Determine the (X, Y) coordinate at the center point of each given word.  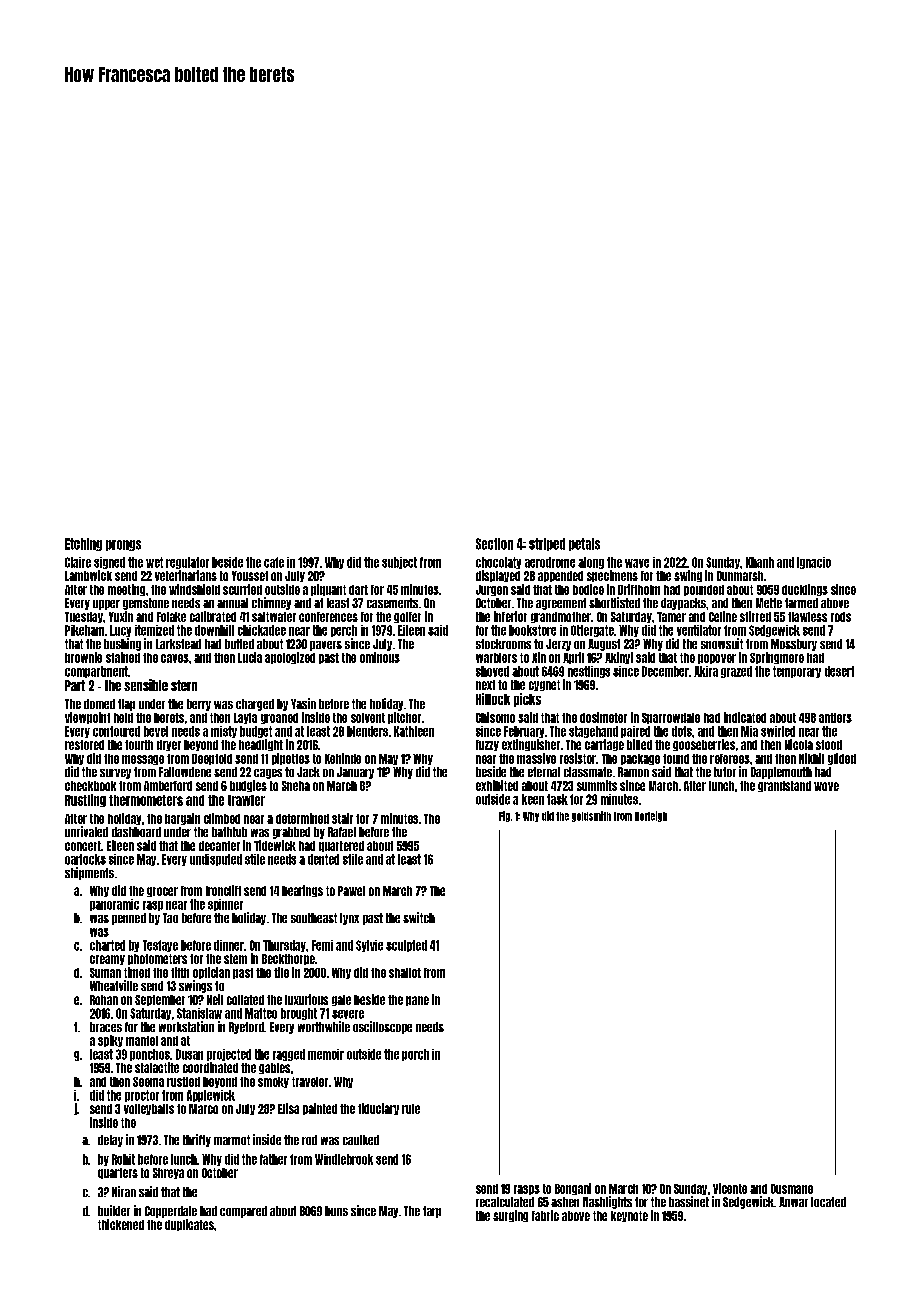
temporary (797, 672)
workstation (186, 1026)
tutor (725, 772)
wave (637, 563)
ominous (380, 657)
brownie (83, 657)
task (557, 799)
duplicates (189, 1225)
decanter (219, 846)
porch (415, 1055)
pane (417, 1001)
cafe (274, 562)
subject (399, 563)
